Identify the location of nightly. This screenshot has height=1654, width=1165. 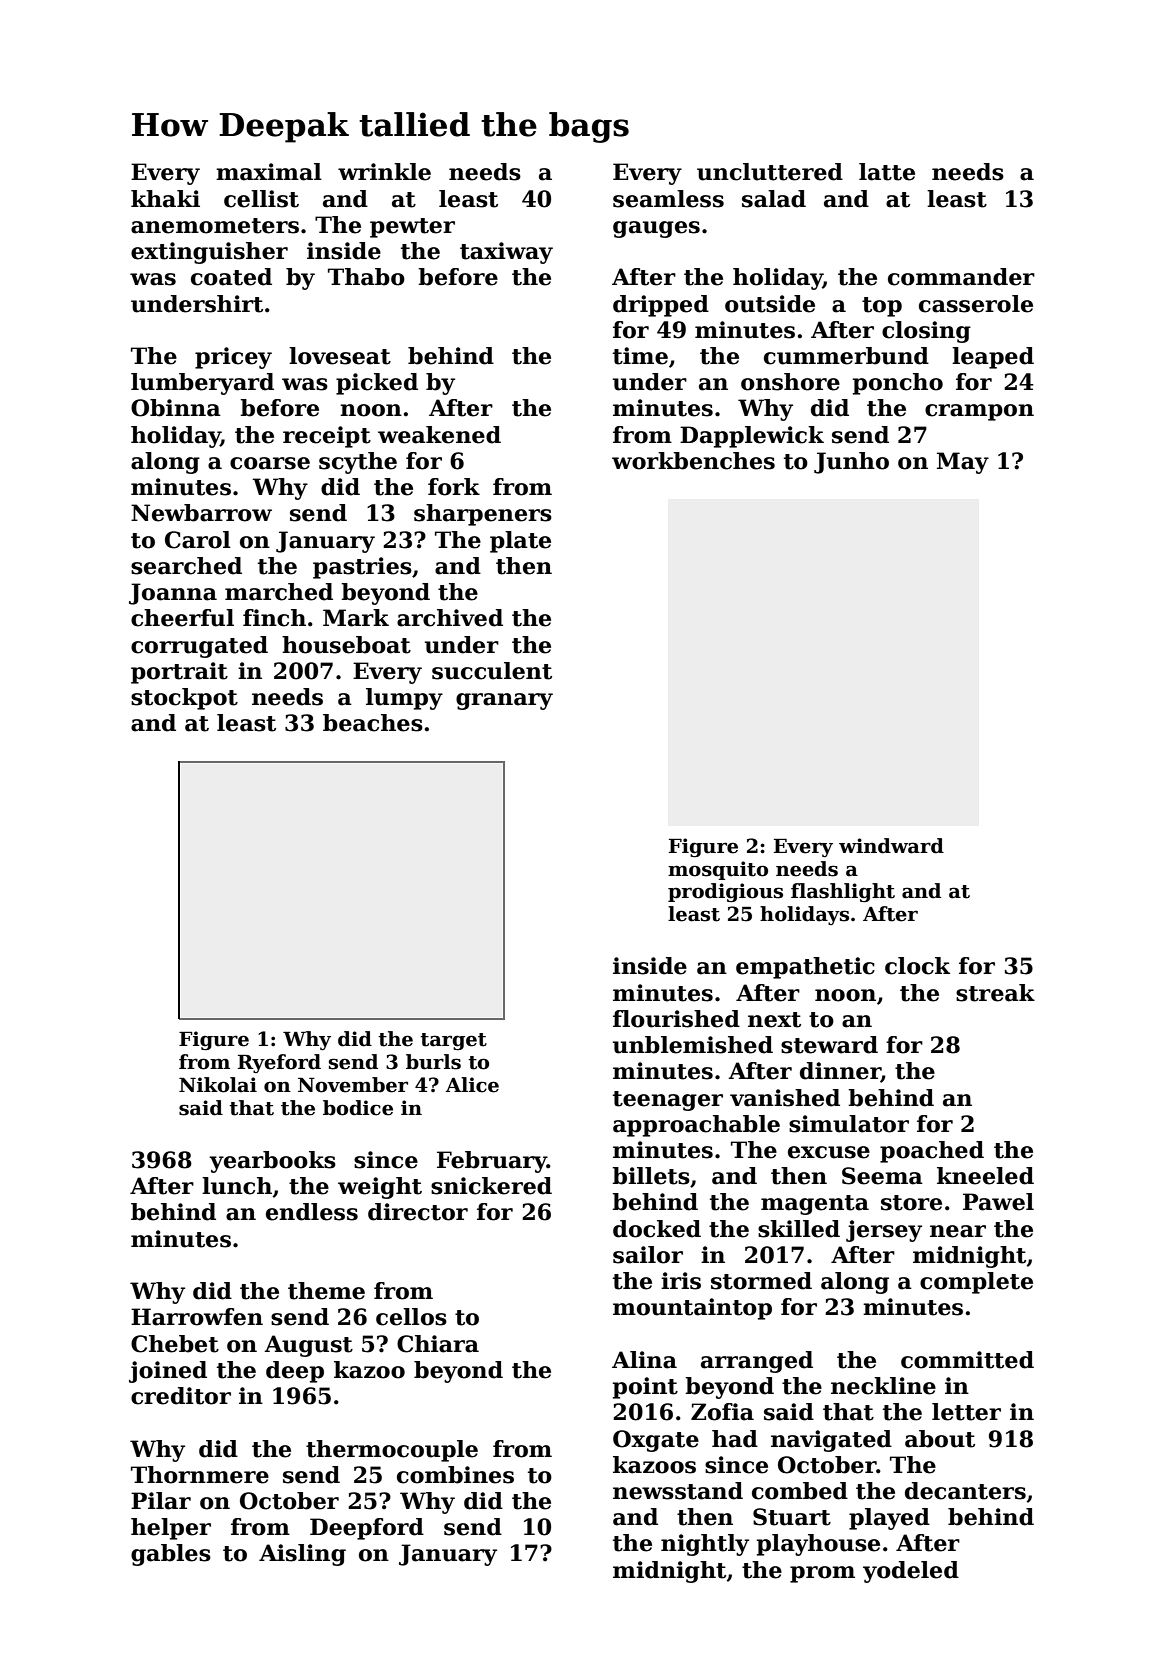
(705, 1545).
